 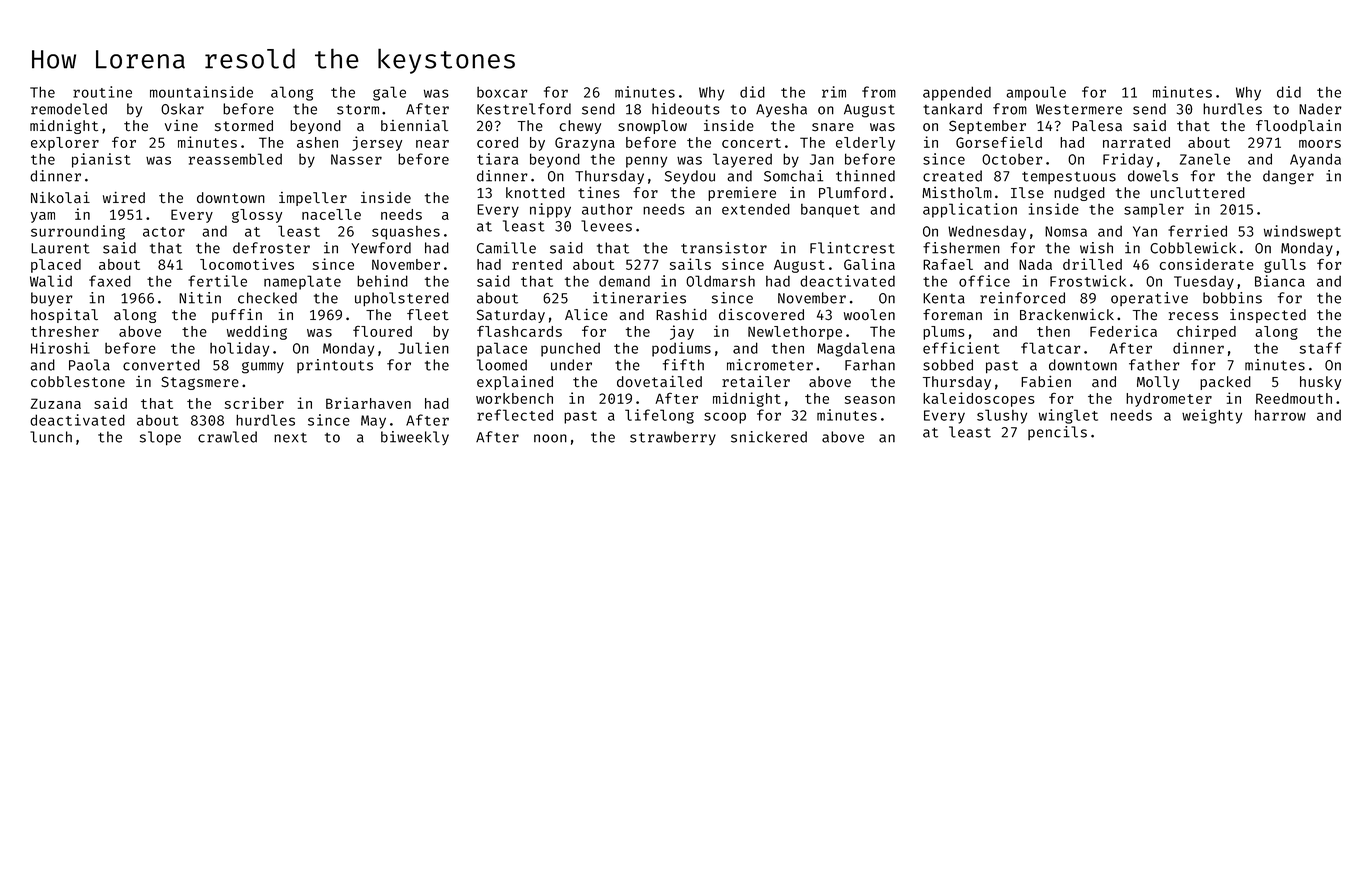 What do you see at coordinates (570, 350) in the page?
I see `punched` at bounding box center [570, 350].
